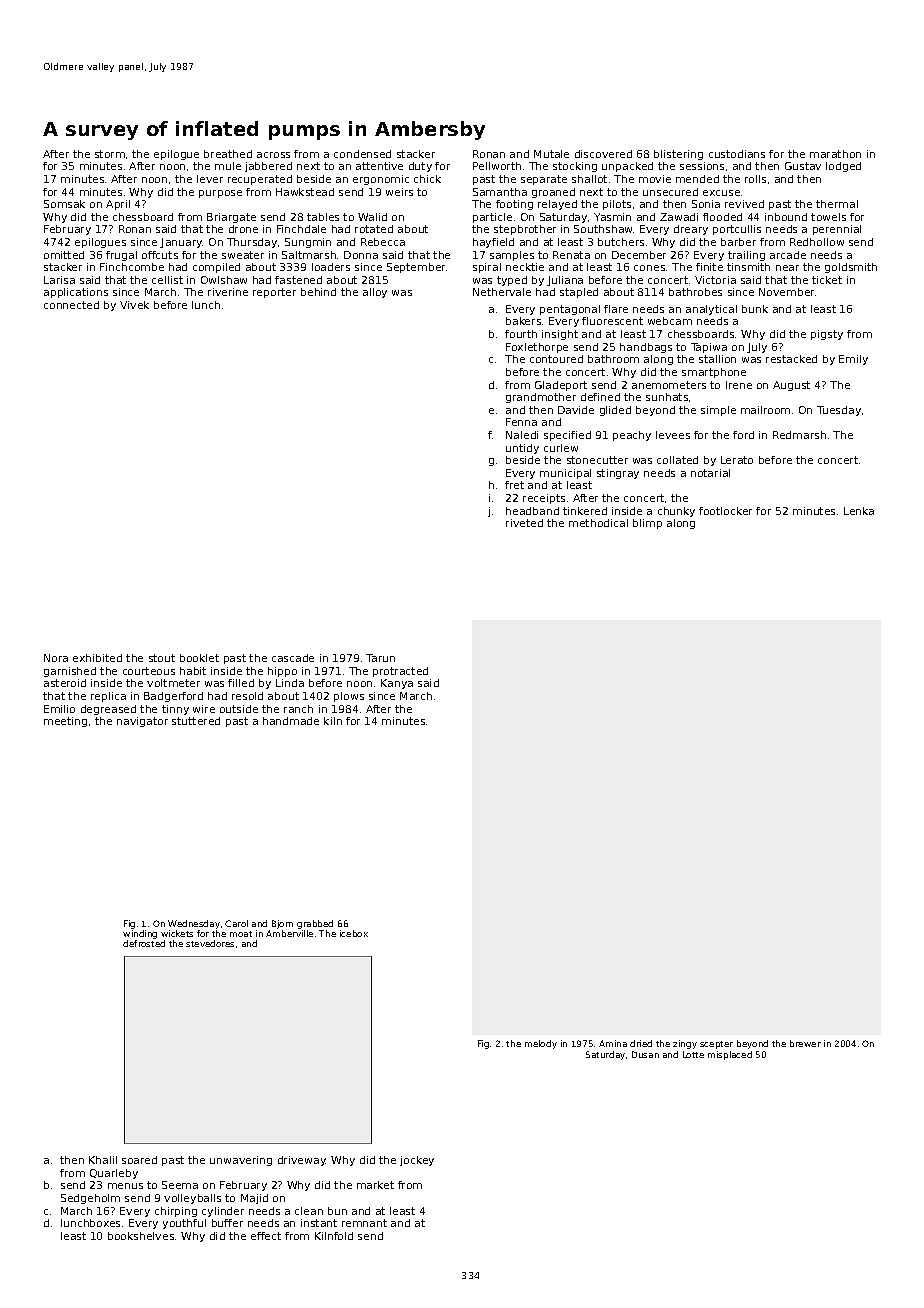  What do you see at coordinates (397, 684) in the image?
I see `Kanya` at bounding box center [397, 684].
